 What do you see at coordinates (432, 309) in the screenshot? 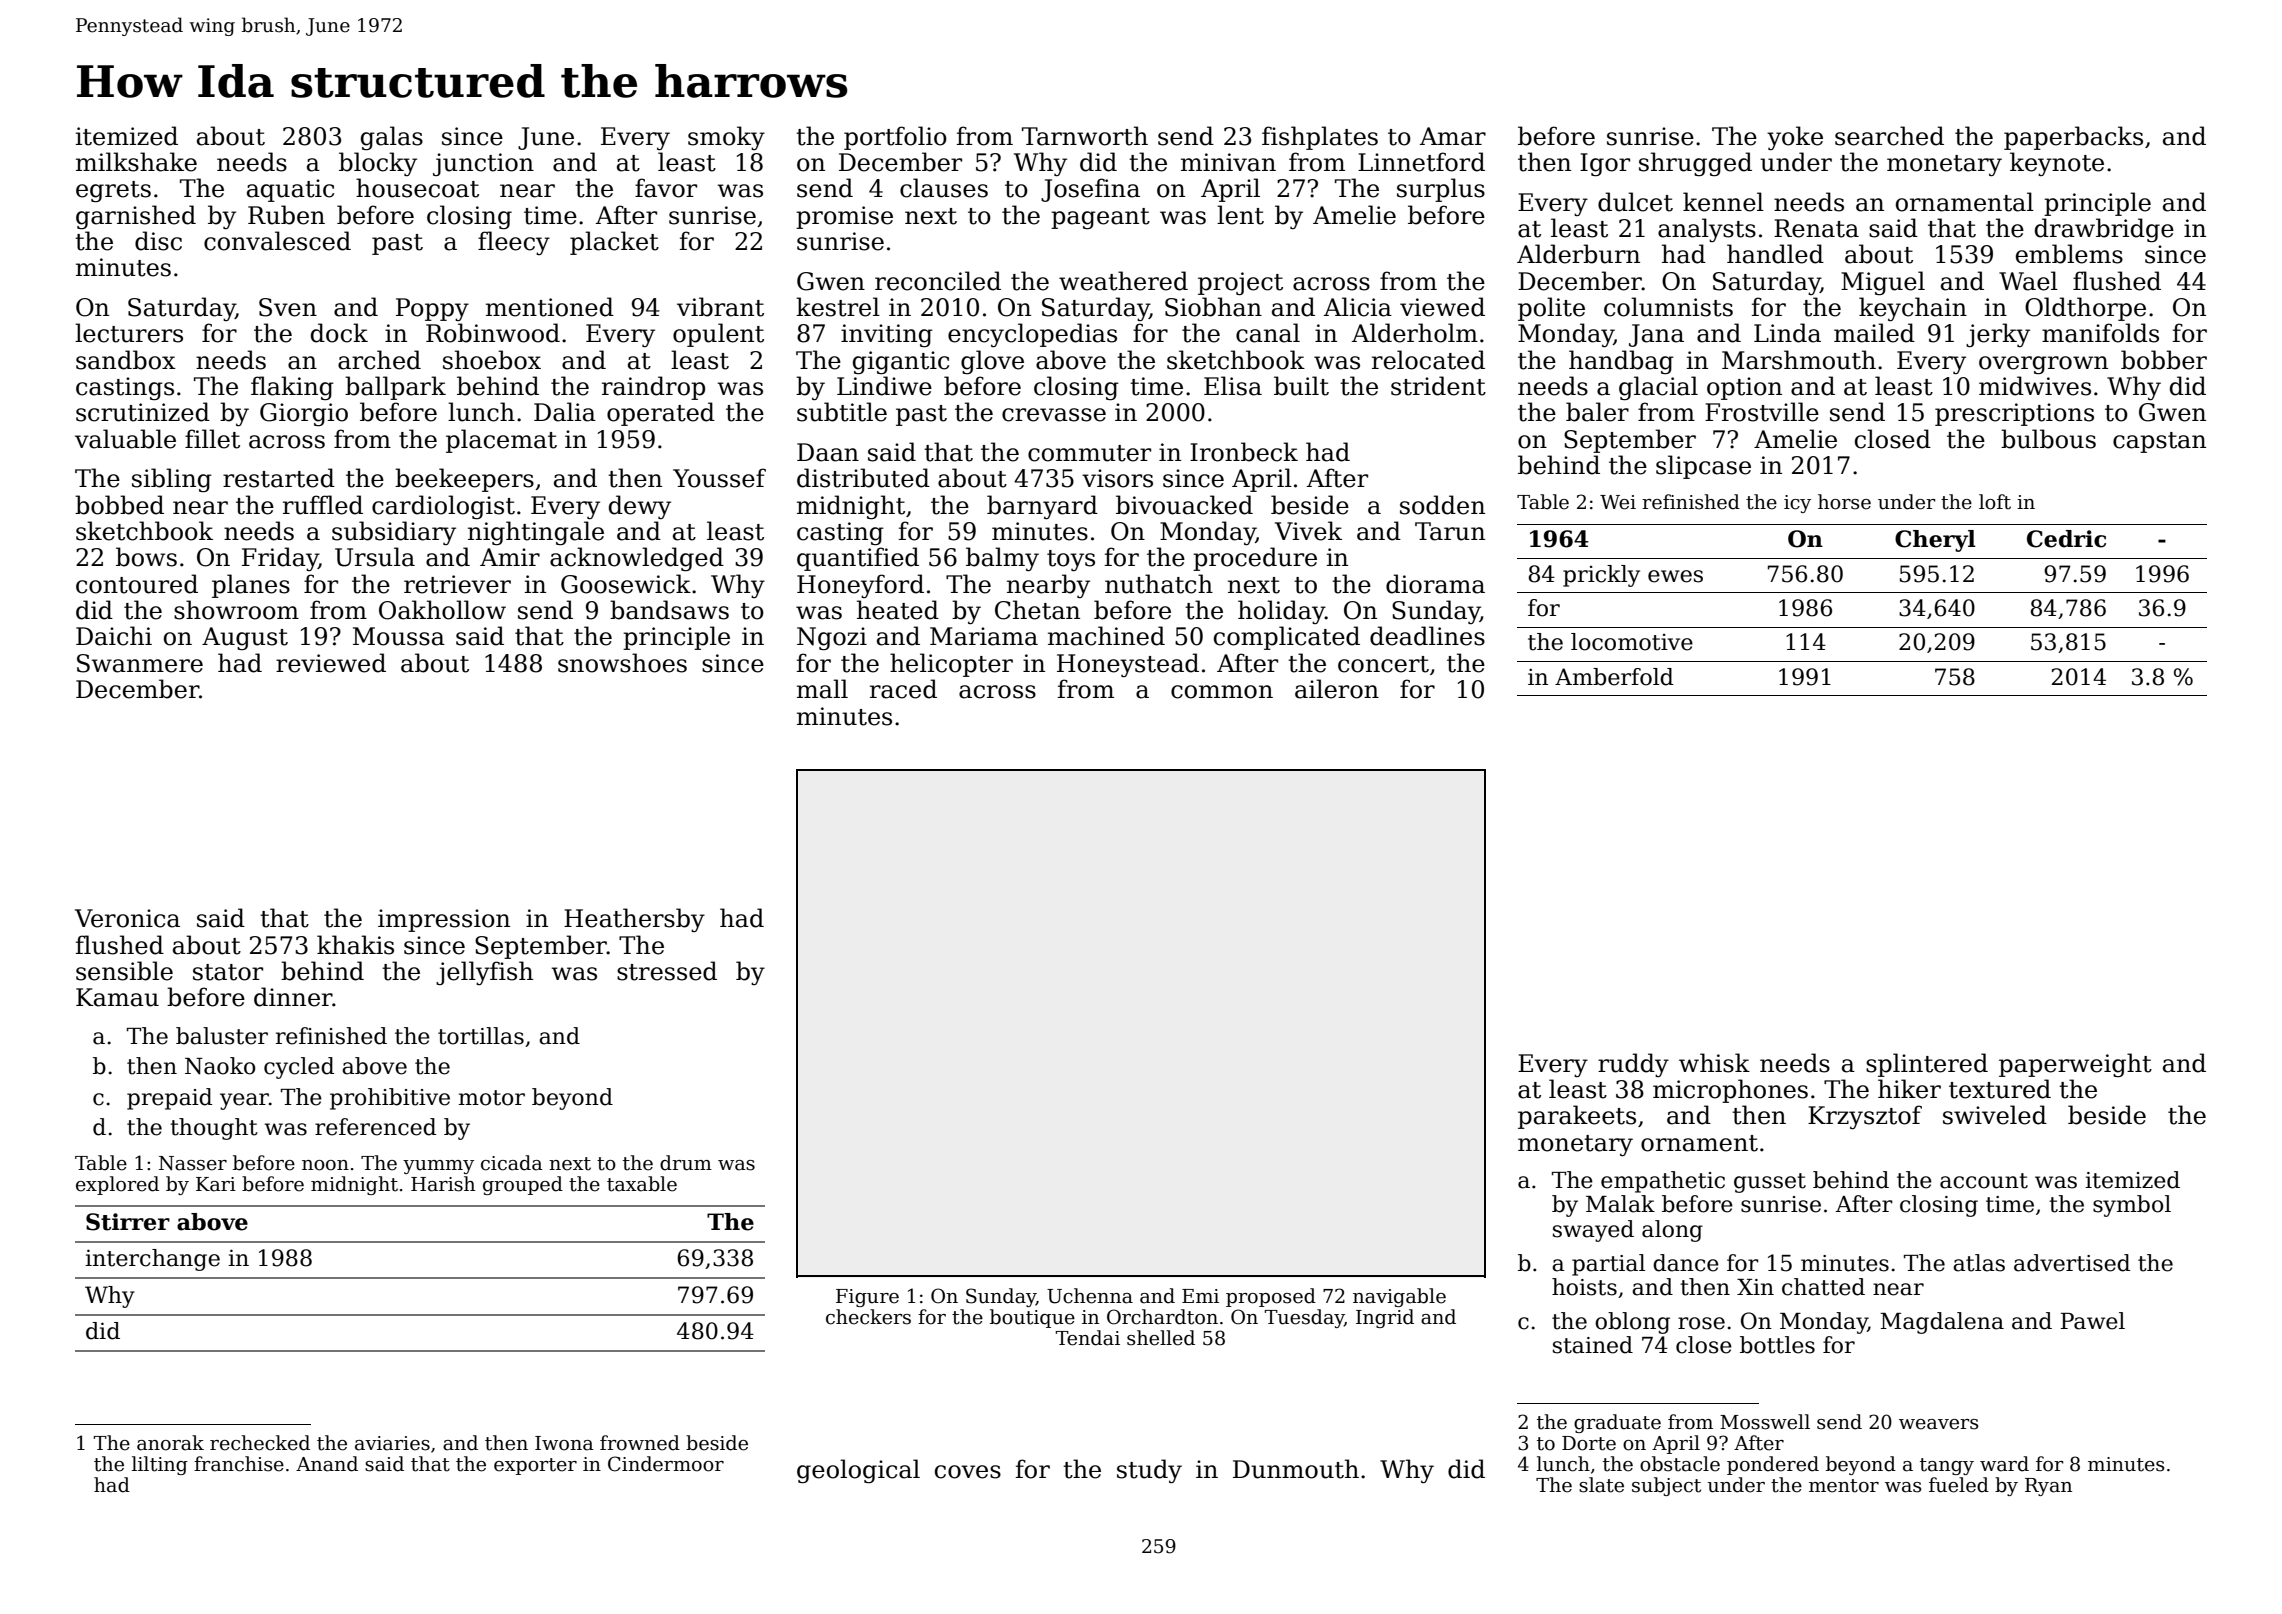
I see `Poppy` at bounding box center [432, 309].
